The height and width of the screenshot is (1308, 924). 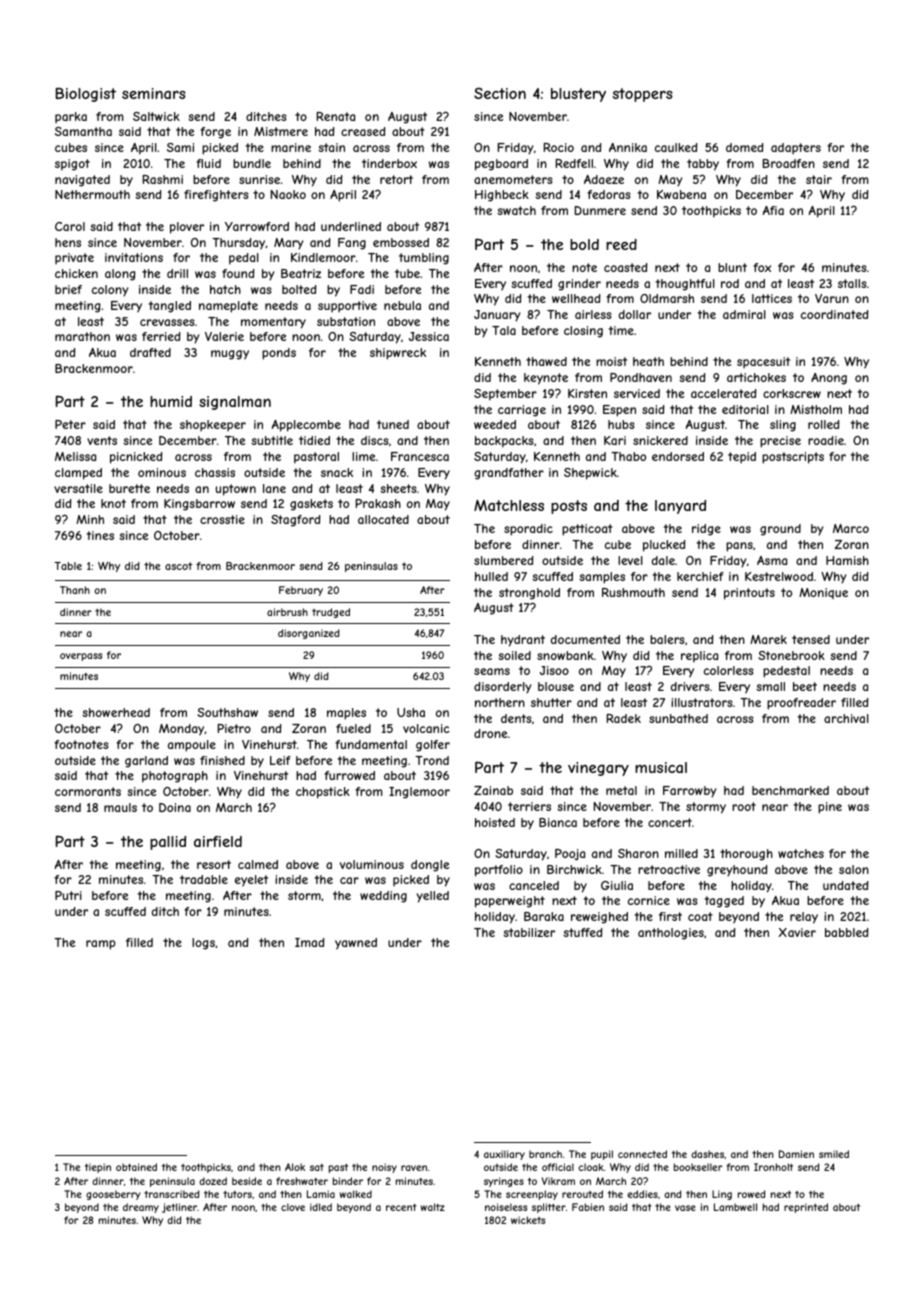 I want to click on overpass, so click(x=81, y=657).
